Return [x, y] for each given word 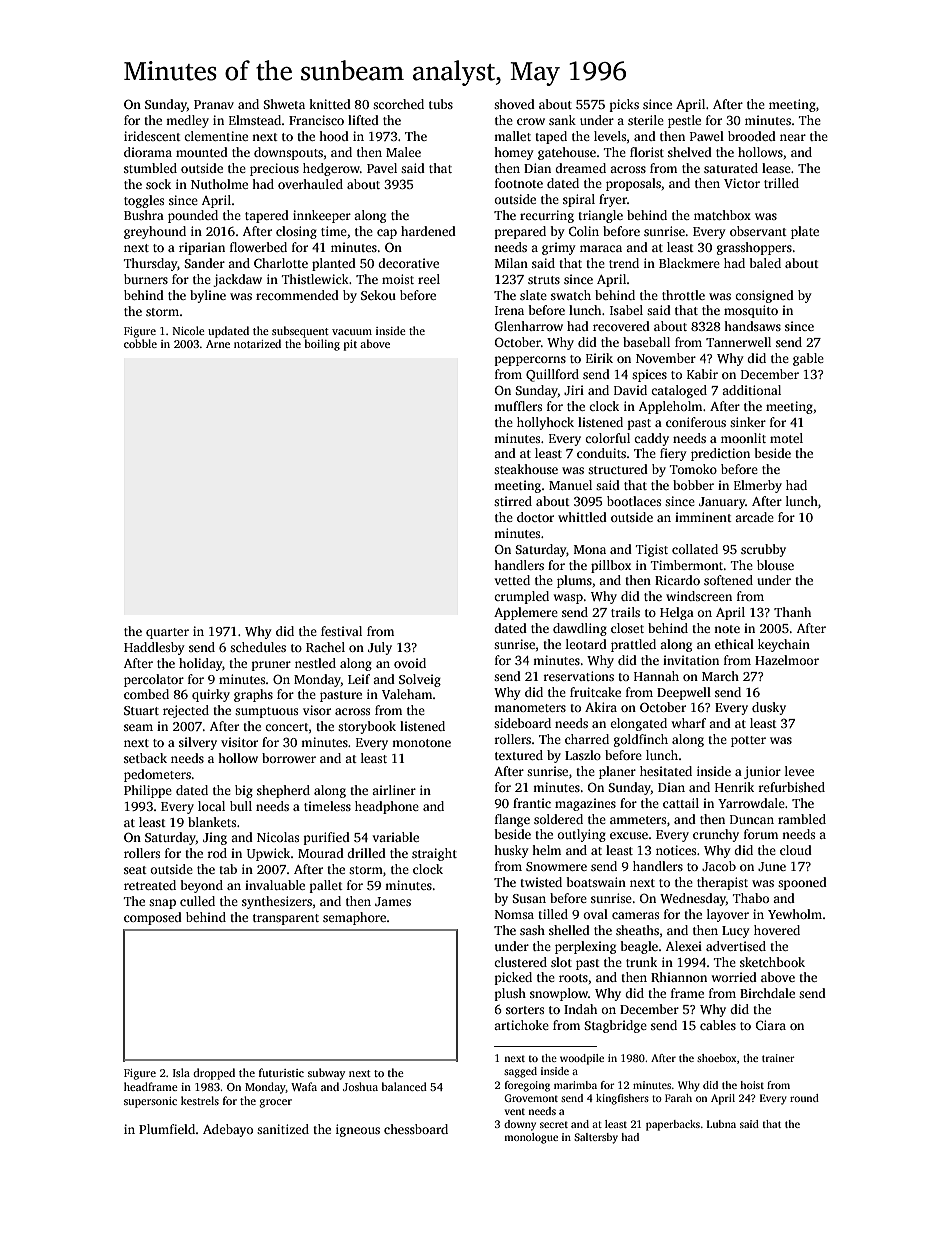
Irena [509, 310]
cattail [681, 803]
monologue [531, 1138]
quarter [167, 633]
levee [799, 771]
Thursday [151, 264]
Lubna [721, 1124]
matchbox [722, 215]
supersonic [150, 1102]
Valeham [407, 694]
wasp [568, 599]
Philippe [148, 791]
